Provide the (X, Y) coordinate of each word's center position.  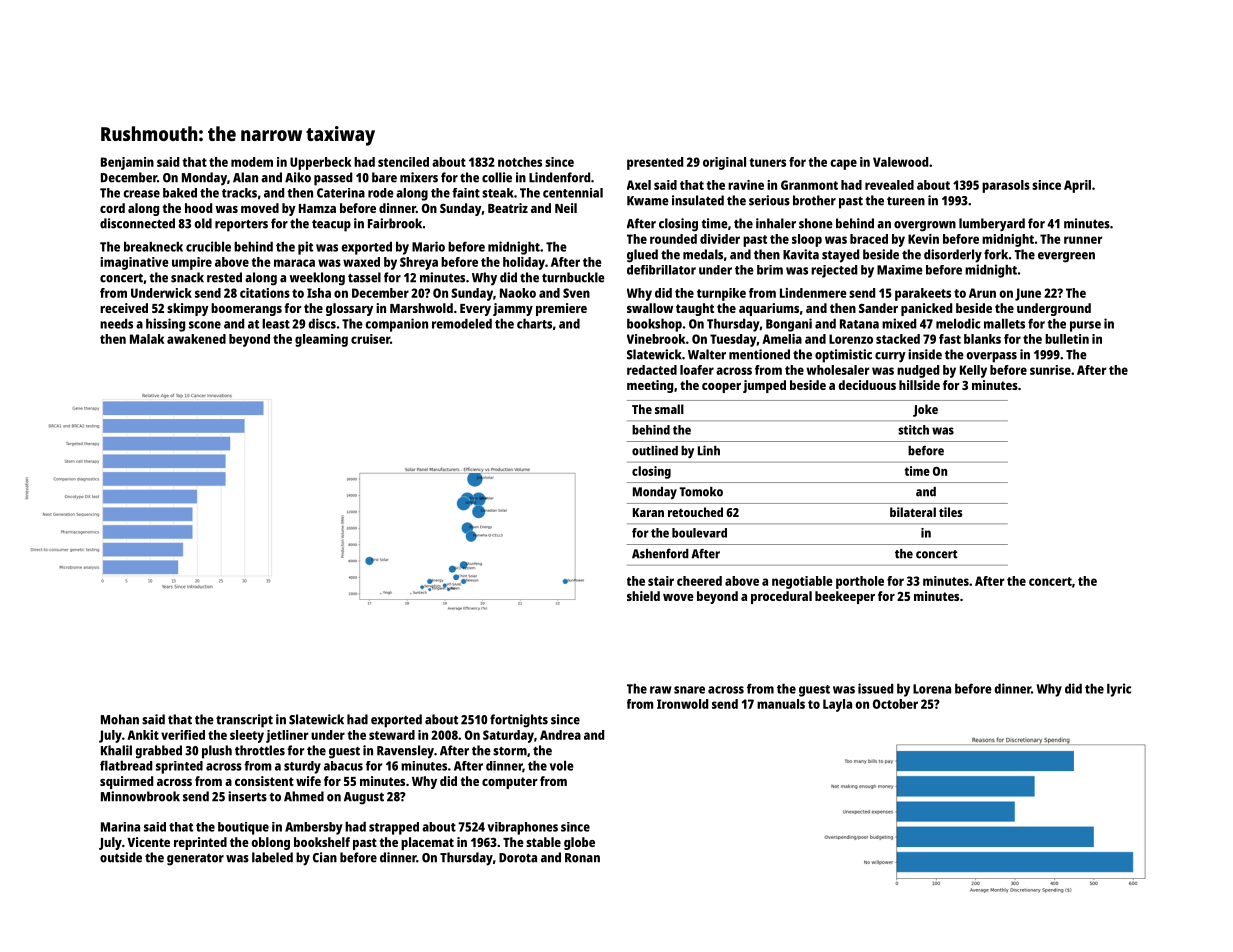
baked (180, 193)
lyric (1119, 690)
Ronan (582, 858)
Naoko (518, 293)
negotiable (802, 582)
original (724, 163)
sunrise (1050, 370)
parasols (1006, 186)
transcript (244, 721)
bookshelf (322, 842)
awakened (196, 339)
